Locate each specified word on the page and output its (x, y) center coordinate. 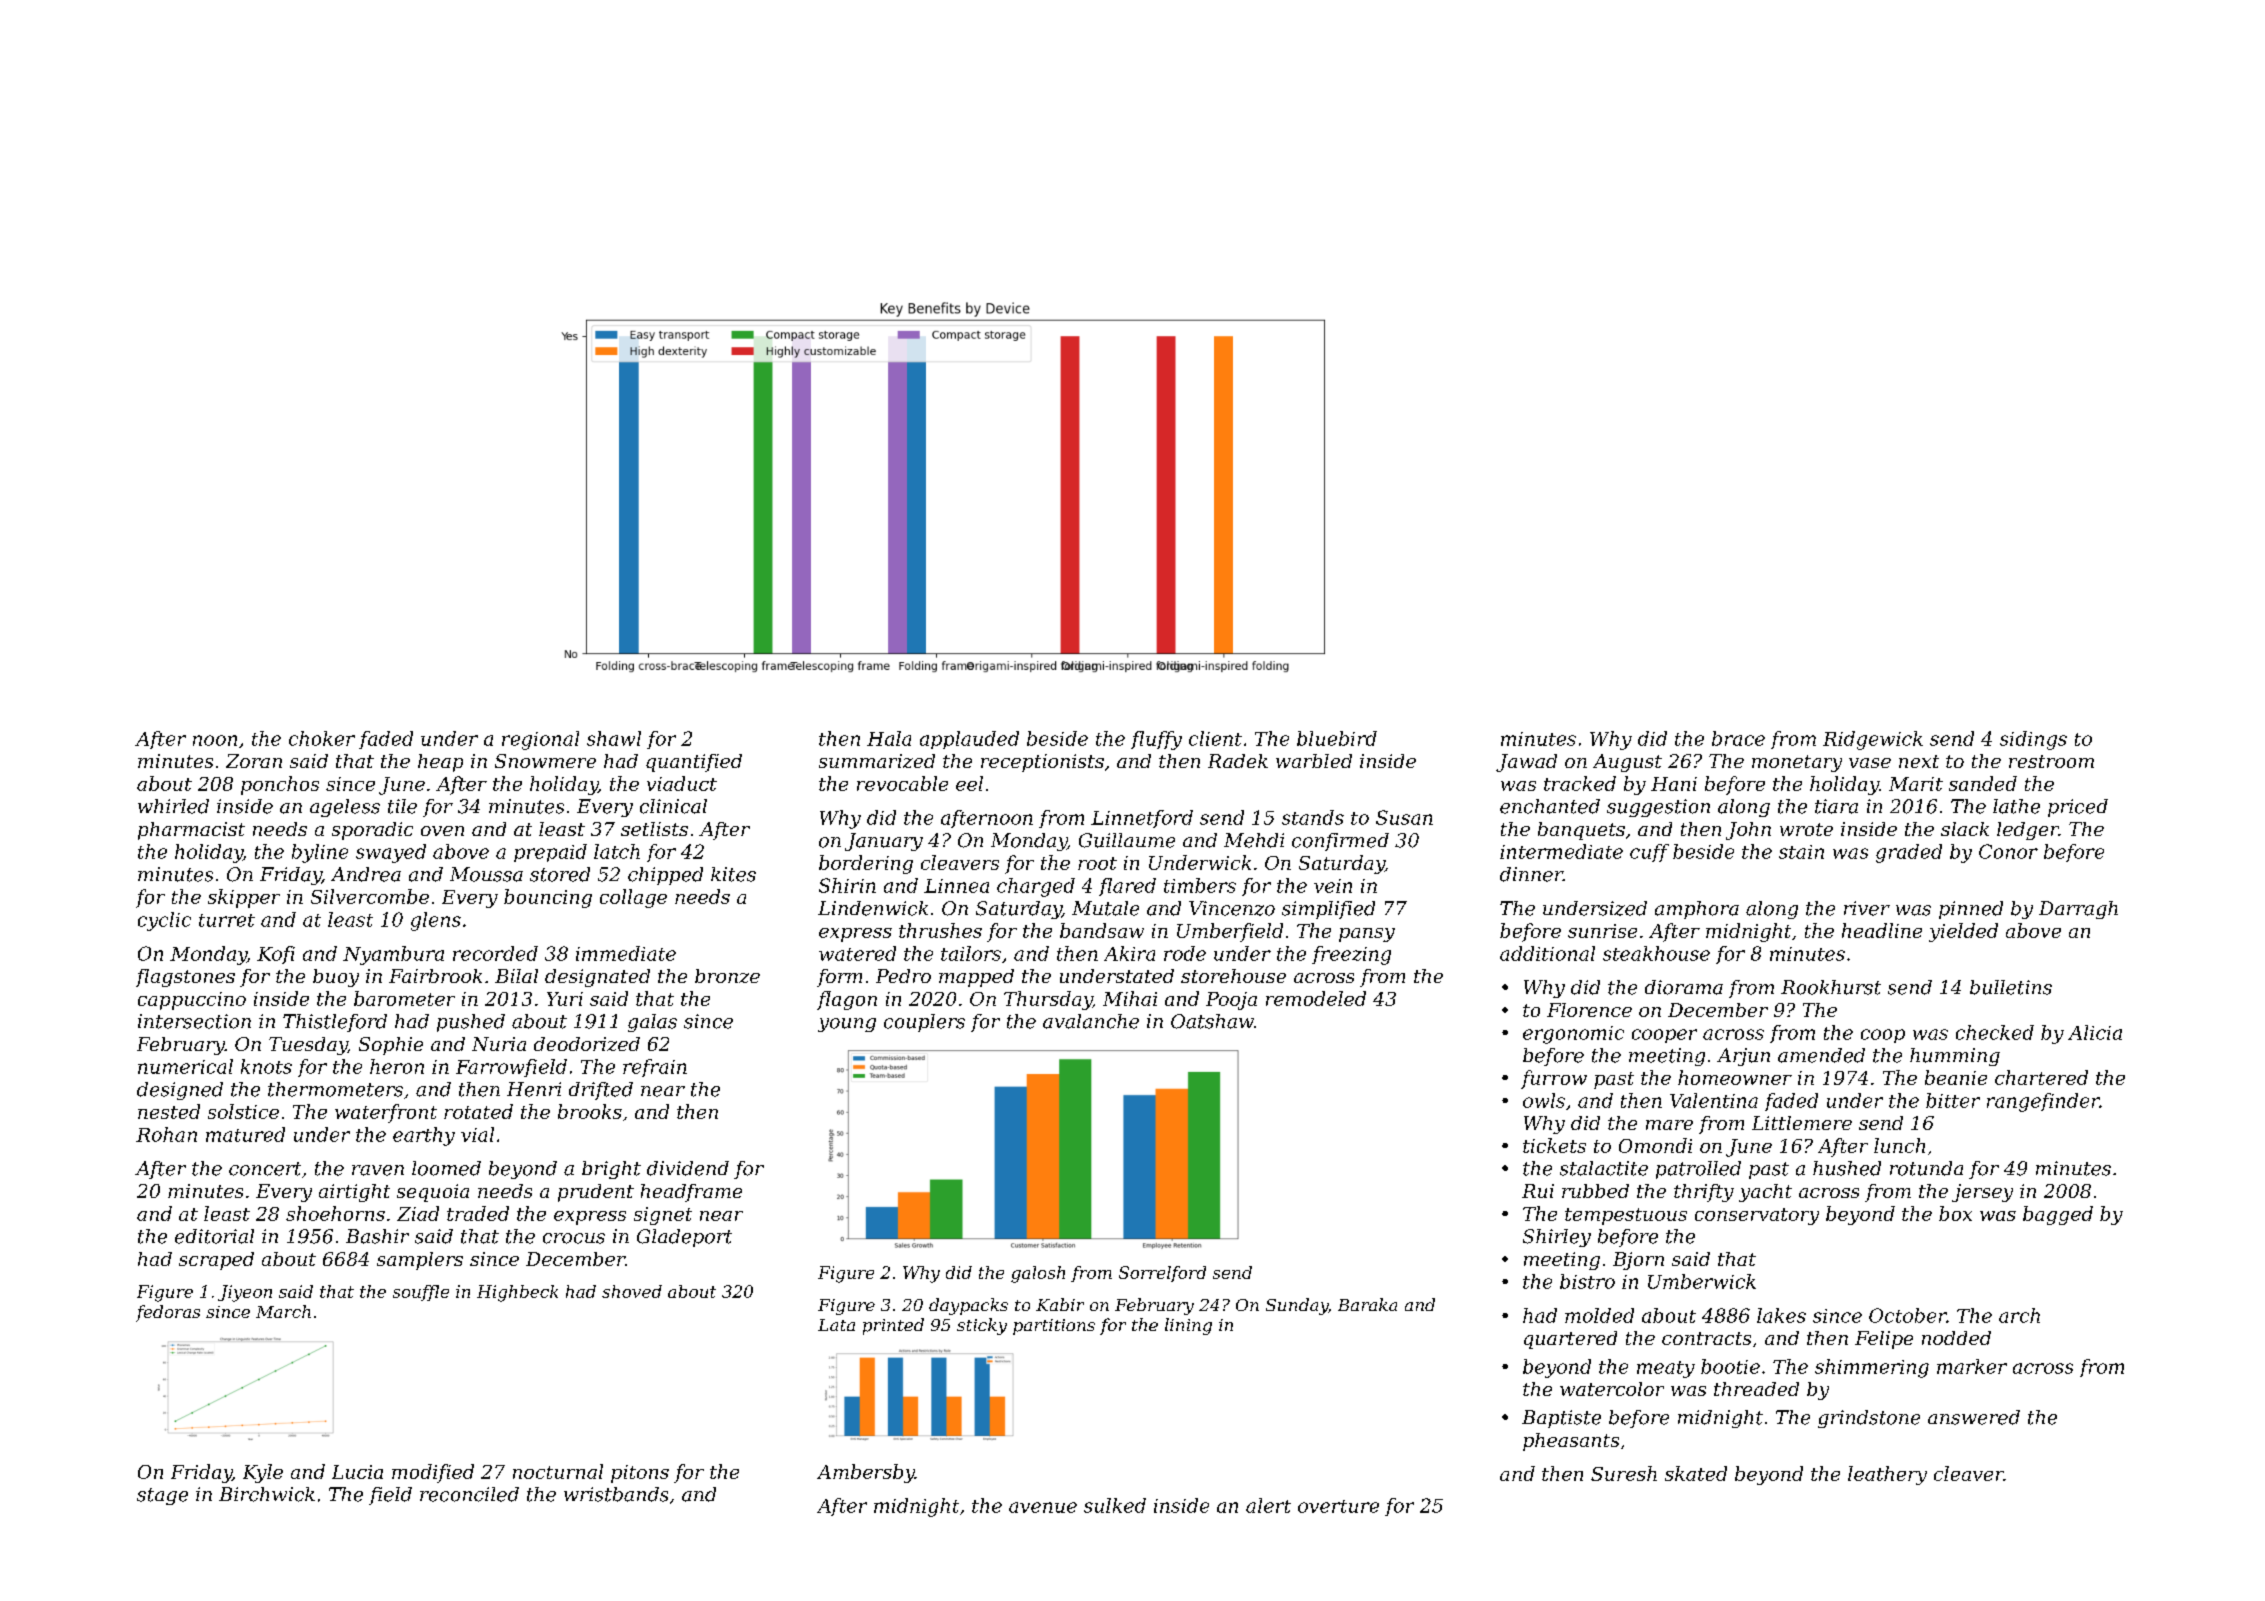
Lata (836, 1325)
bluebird (1337, 738)
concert (265, 1169)
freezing (1351, 955)
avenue (1043, 1507)
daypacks (968, 1306)
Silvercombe (370, 896)
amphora (1697, 910)
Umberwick (1702, 1281)
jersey (1982, 1193)
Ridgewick (1873, 740)
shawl (614, 738)
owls (1544, 1100)
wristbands (616, 1494)
